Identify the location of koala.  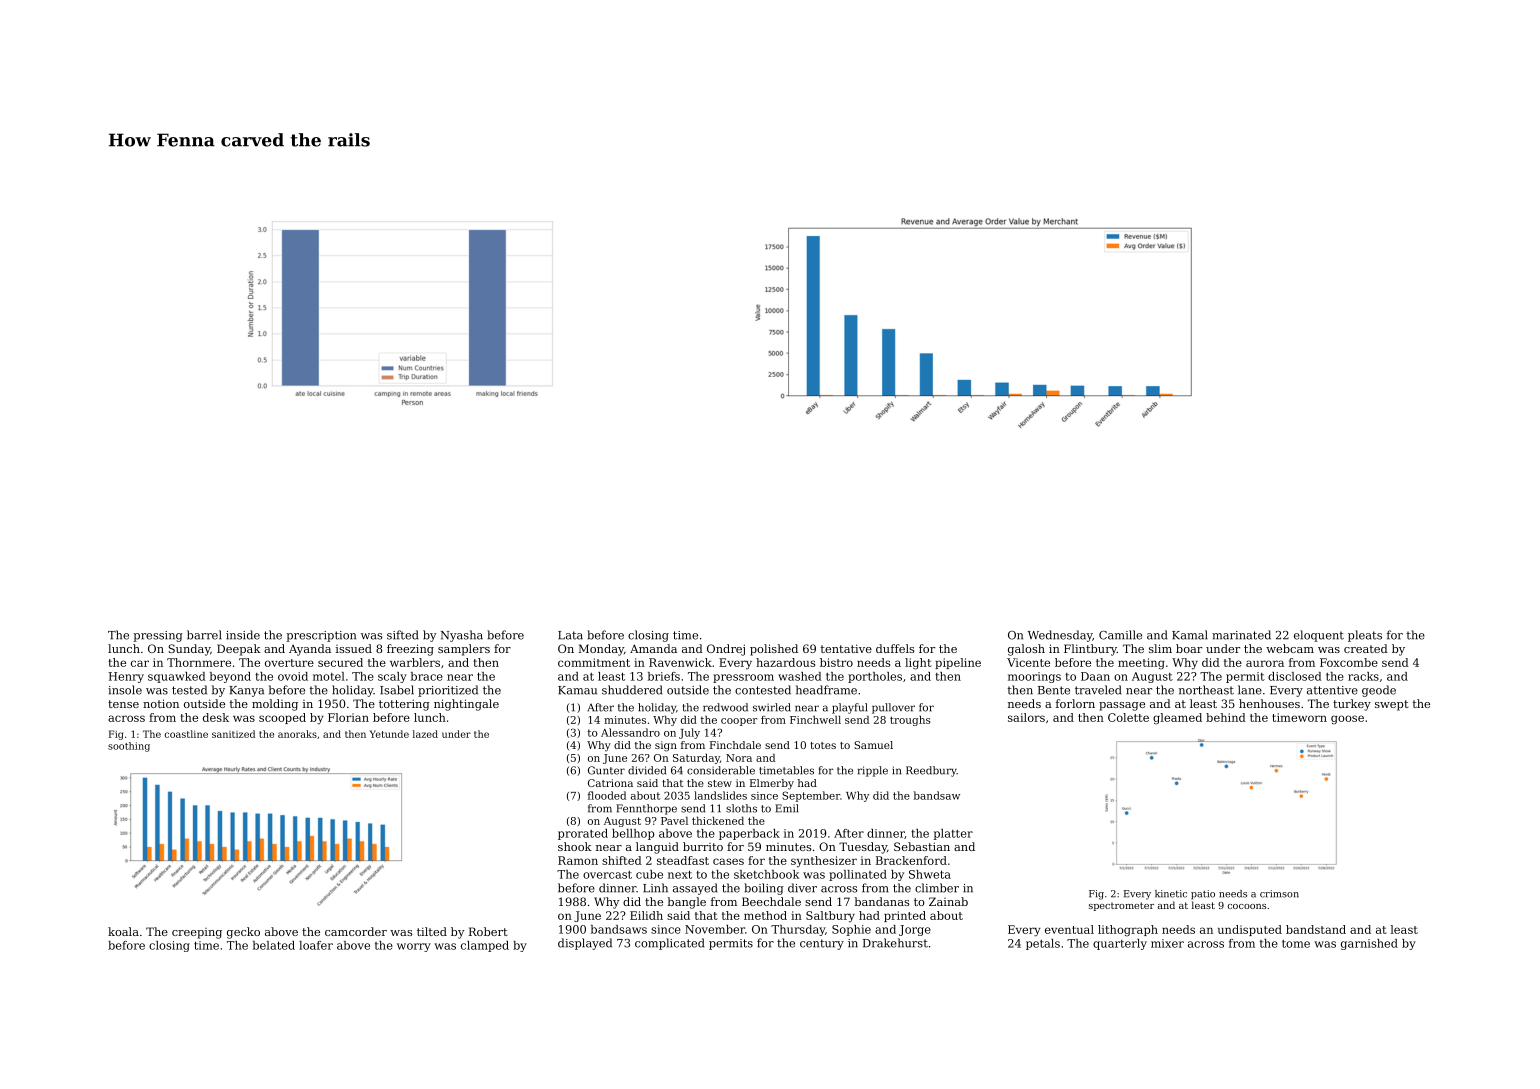
(123, 931).
